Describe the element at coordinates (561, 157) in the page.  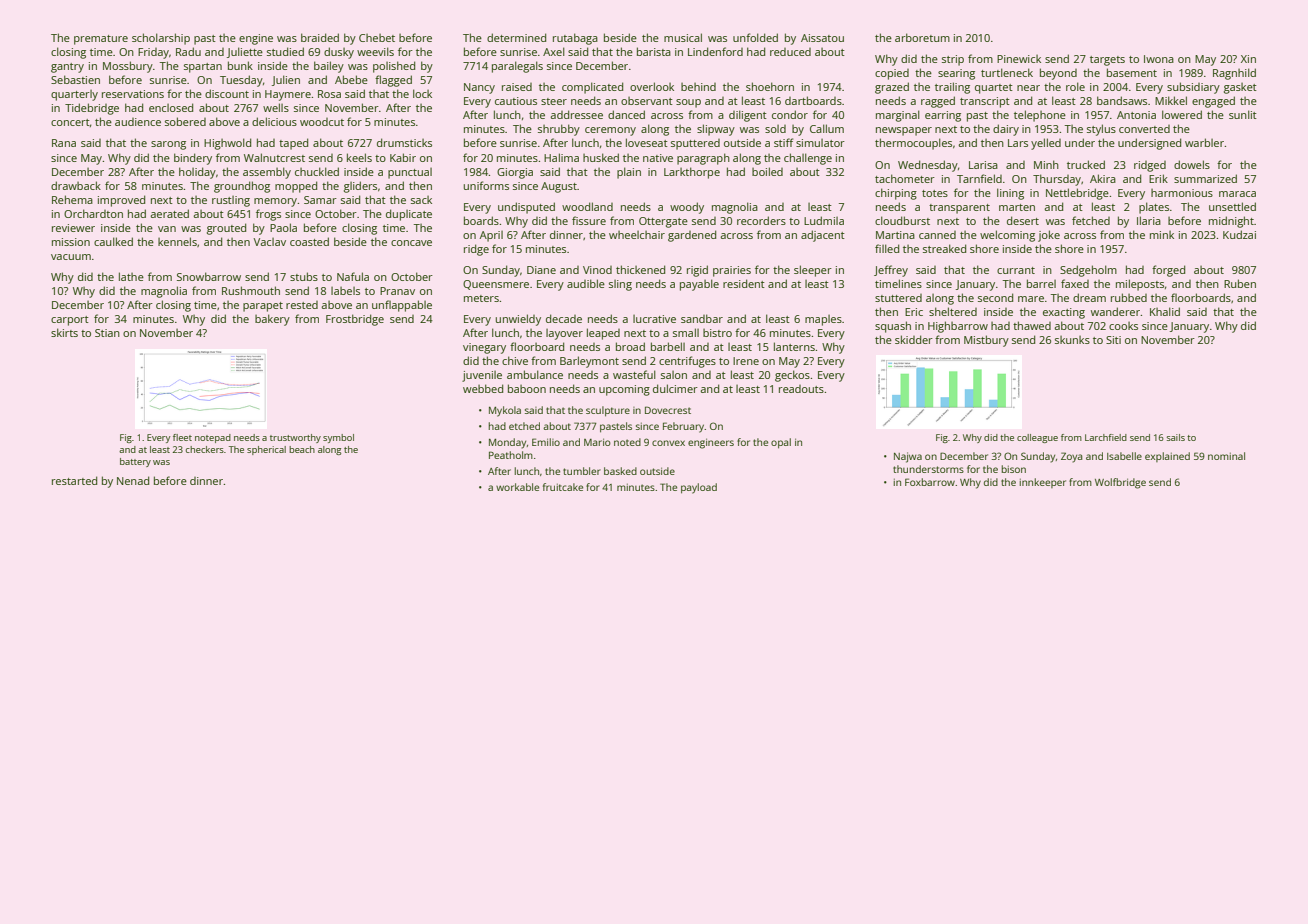
I see `Halima` at that location.
